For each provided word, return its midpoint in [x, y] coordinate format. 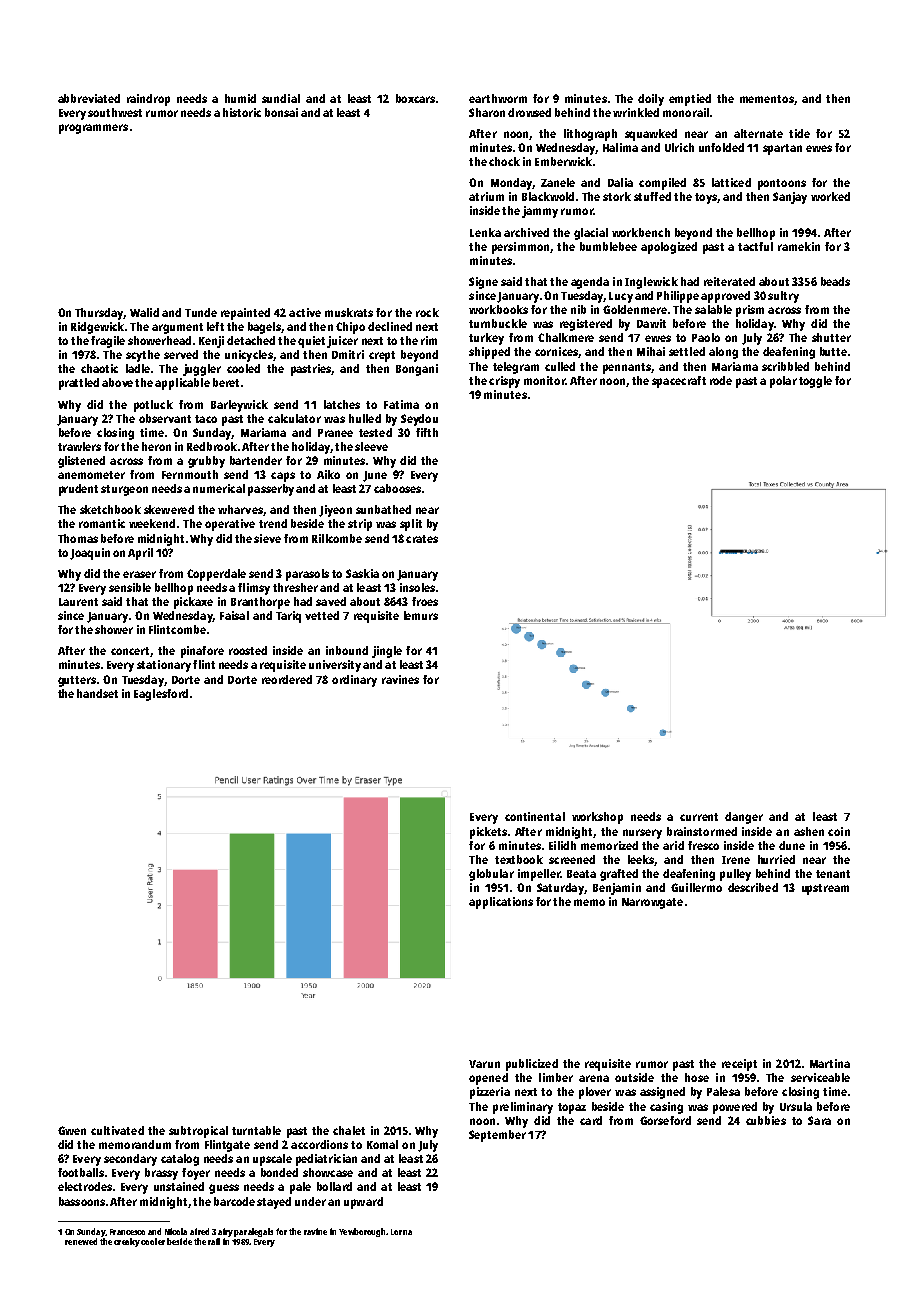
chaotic [99, 368]
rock [427, 312]
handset [97, 693]
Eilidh [562, 845]
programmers [93, 129]
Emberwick [563, 161]
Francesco [127, 1232]
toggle [815, 382]
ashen [809, 831]
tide [799, 133]
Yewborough [362, 1232]
